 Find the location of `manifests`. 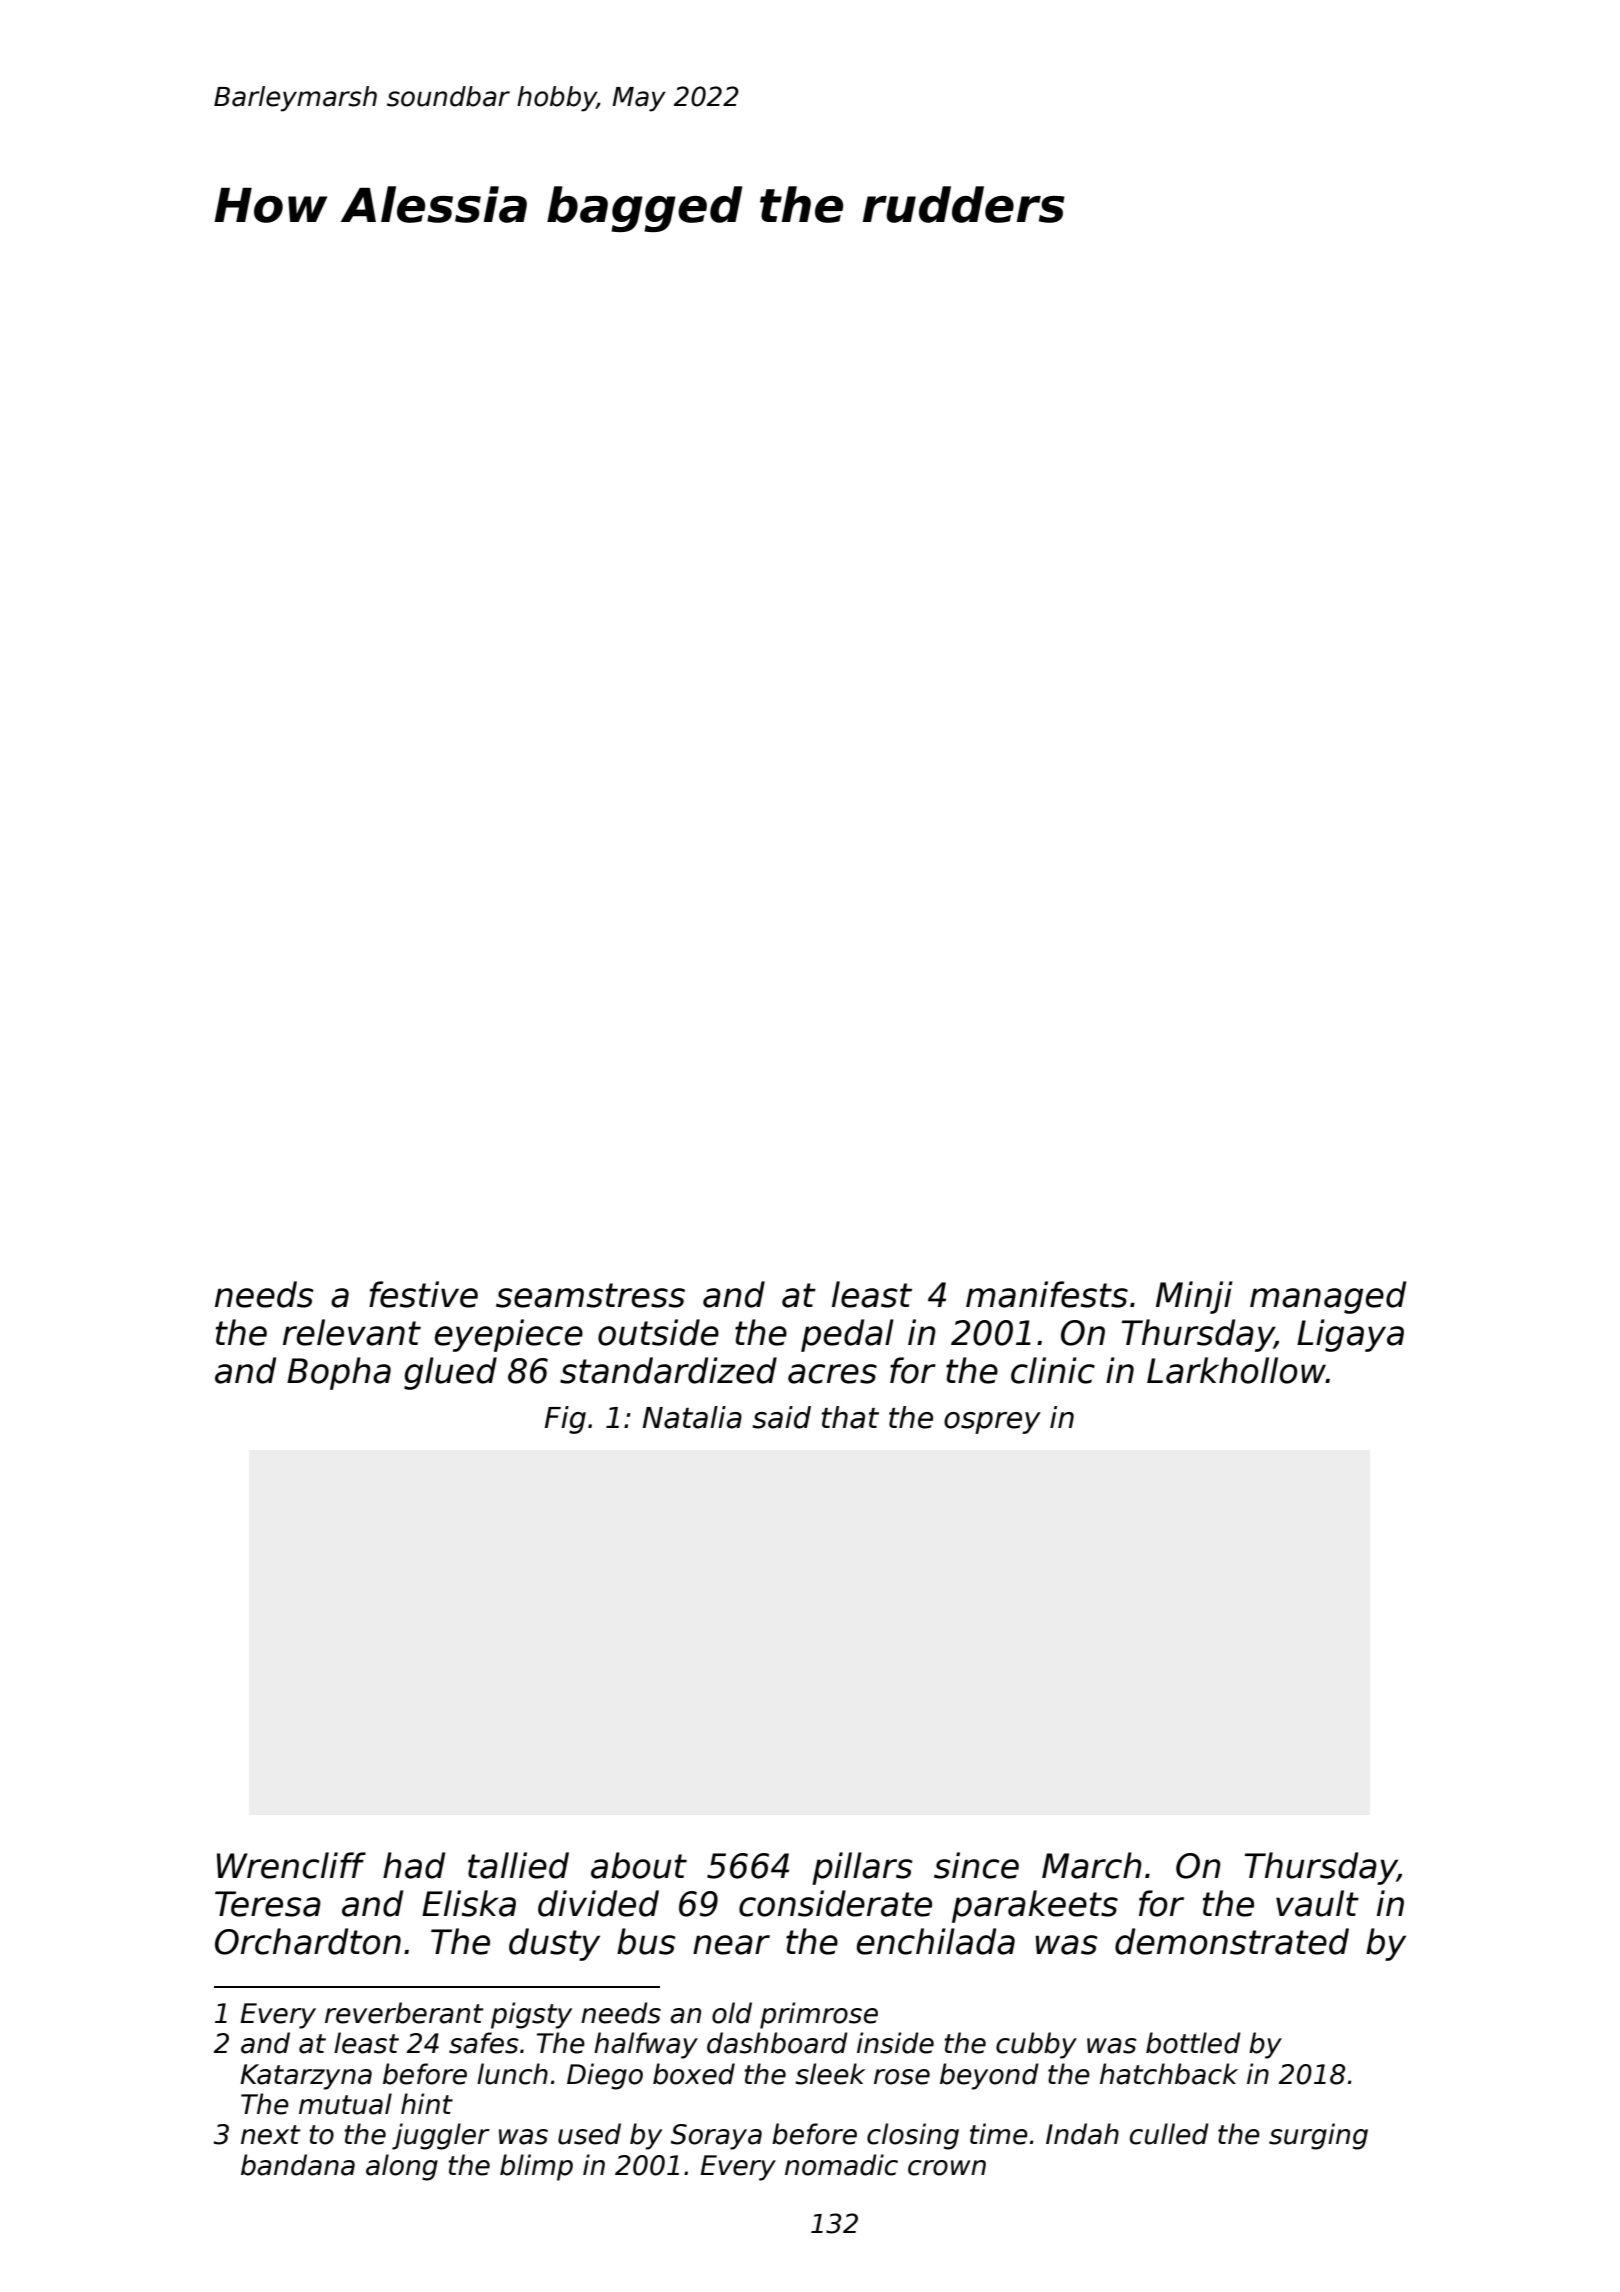

manifests is located at coordinates (1047, 1294).
